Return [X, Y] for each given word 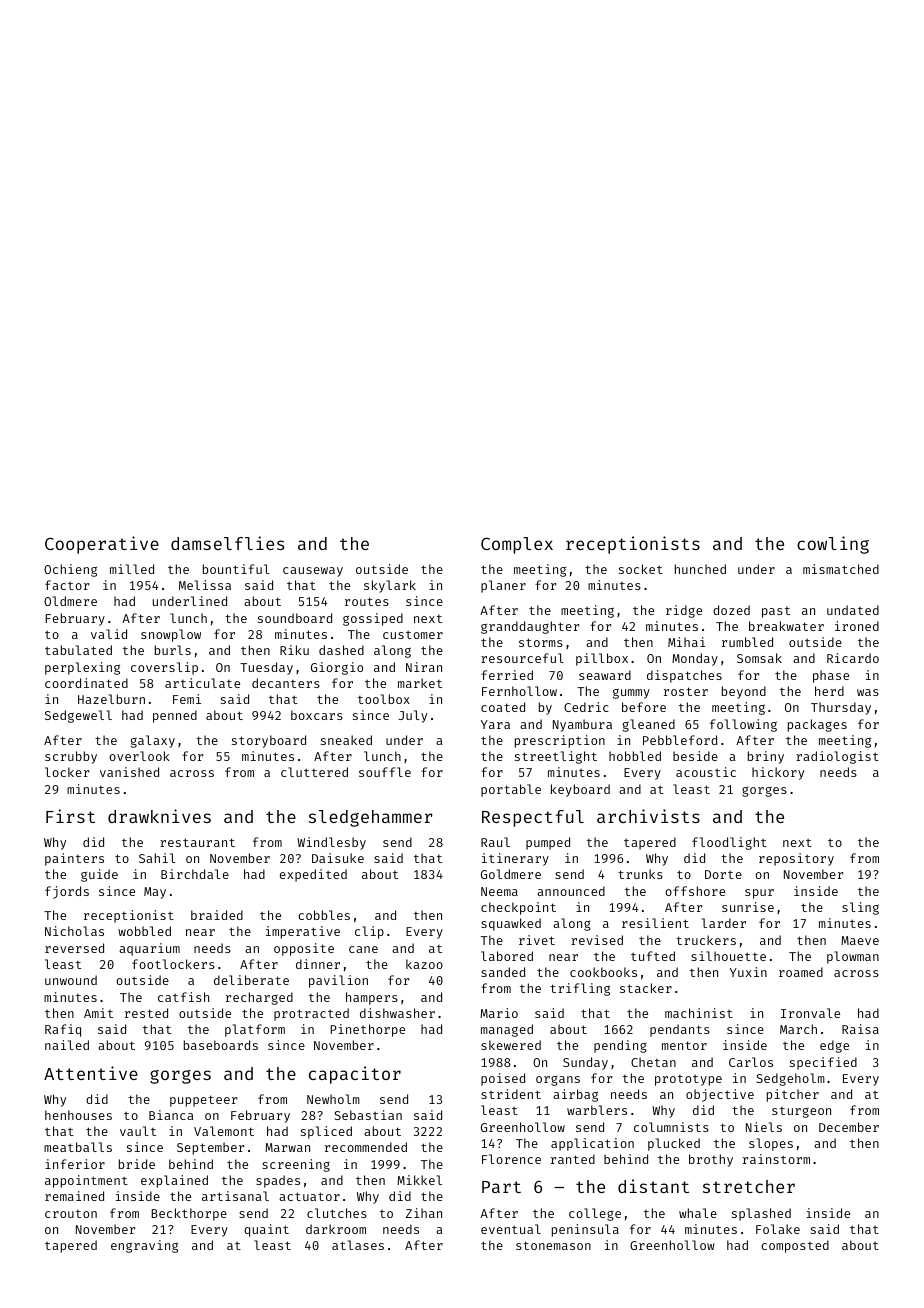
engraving [144, 1246]
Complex [517, 545]
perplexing [82, 668]
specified [823, 1063]
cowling [833, 545]
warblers [597, 1110]
